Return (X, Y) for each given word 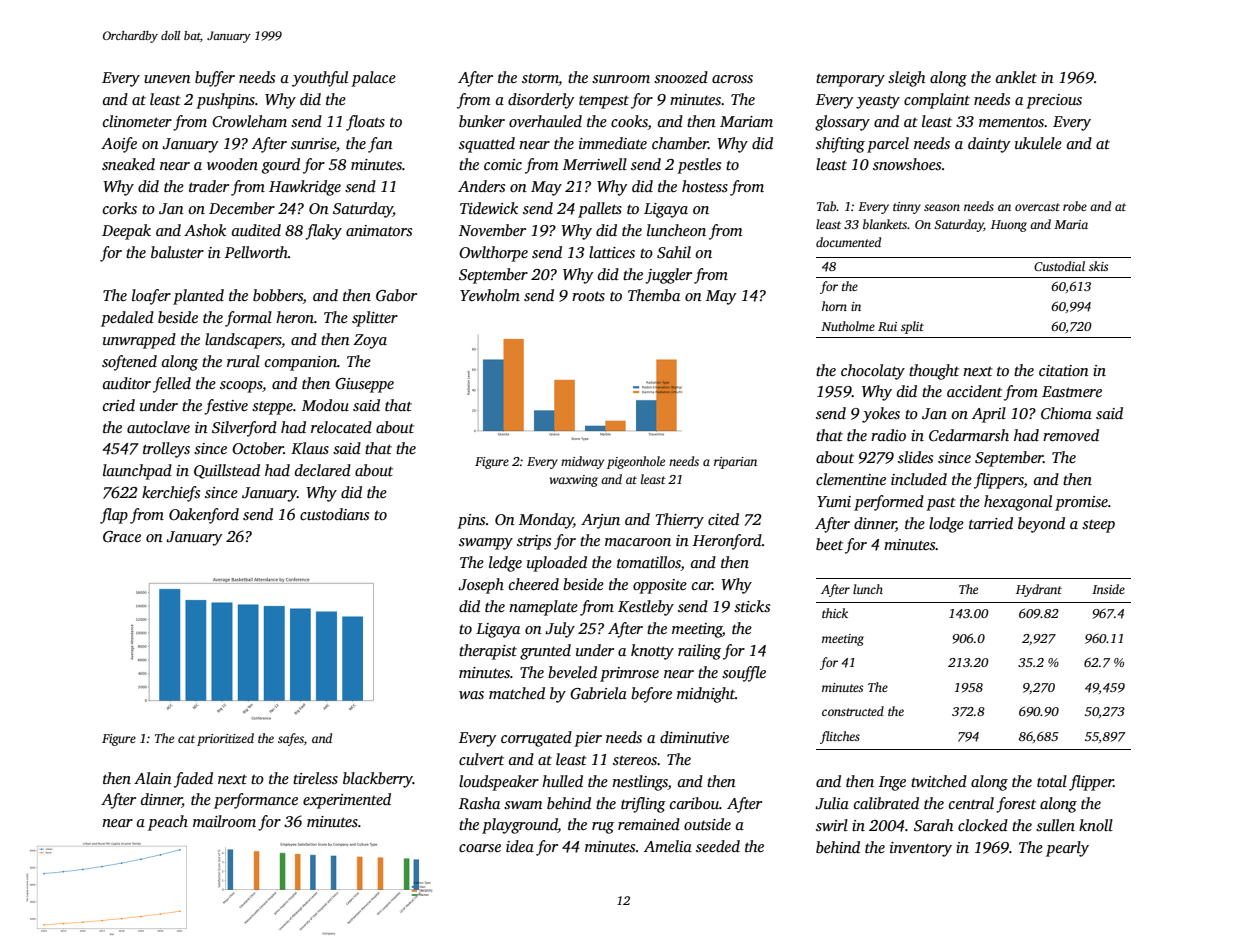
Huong (1009, 226)
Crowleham (249, 121)
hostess (705, 186)
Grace (122, 537)
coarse (480, 848)
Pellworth (256, 252)
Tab (826, 206)
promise (1081, 503)
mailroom (224, 821)
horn (834, 306)
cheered (534, 584)
